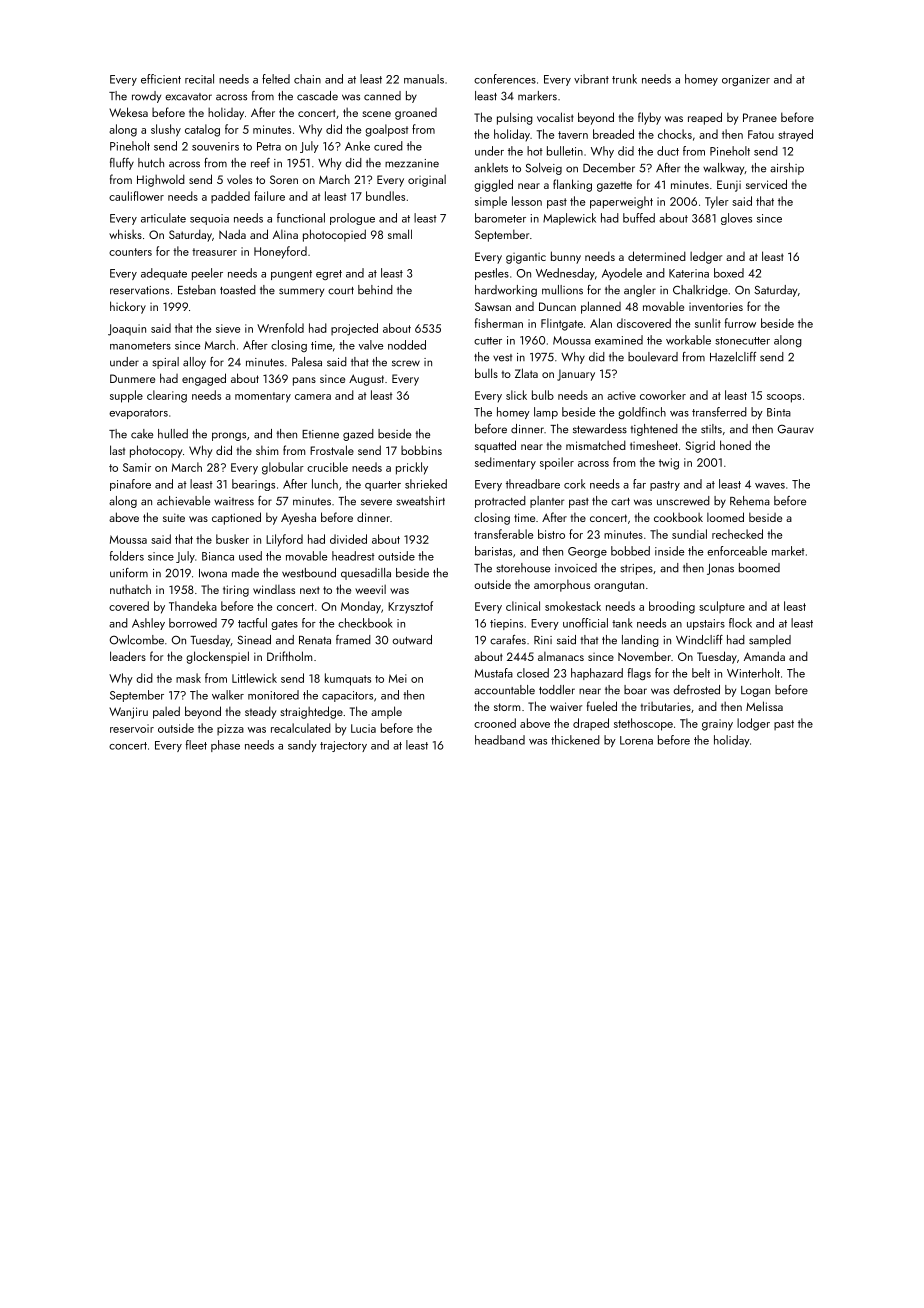 Image resolution: width=924 pixels, height=1308 pixels. What do you see at coordinates (128, 112) in the screenshot?
I see `Wekesa` at bounding box center [128, 112].
